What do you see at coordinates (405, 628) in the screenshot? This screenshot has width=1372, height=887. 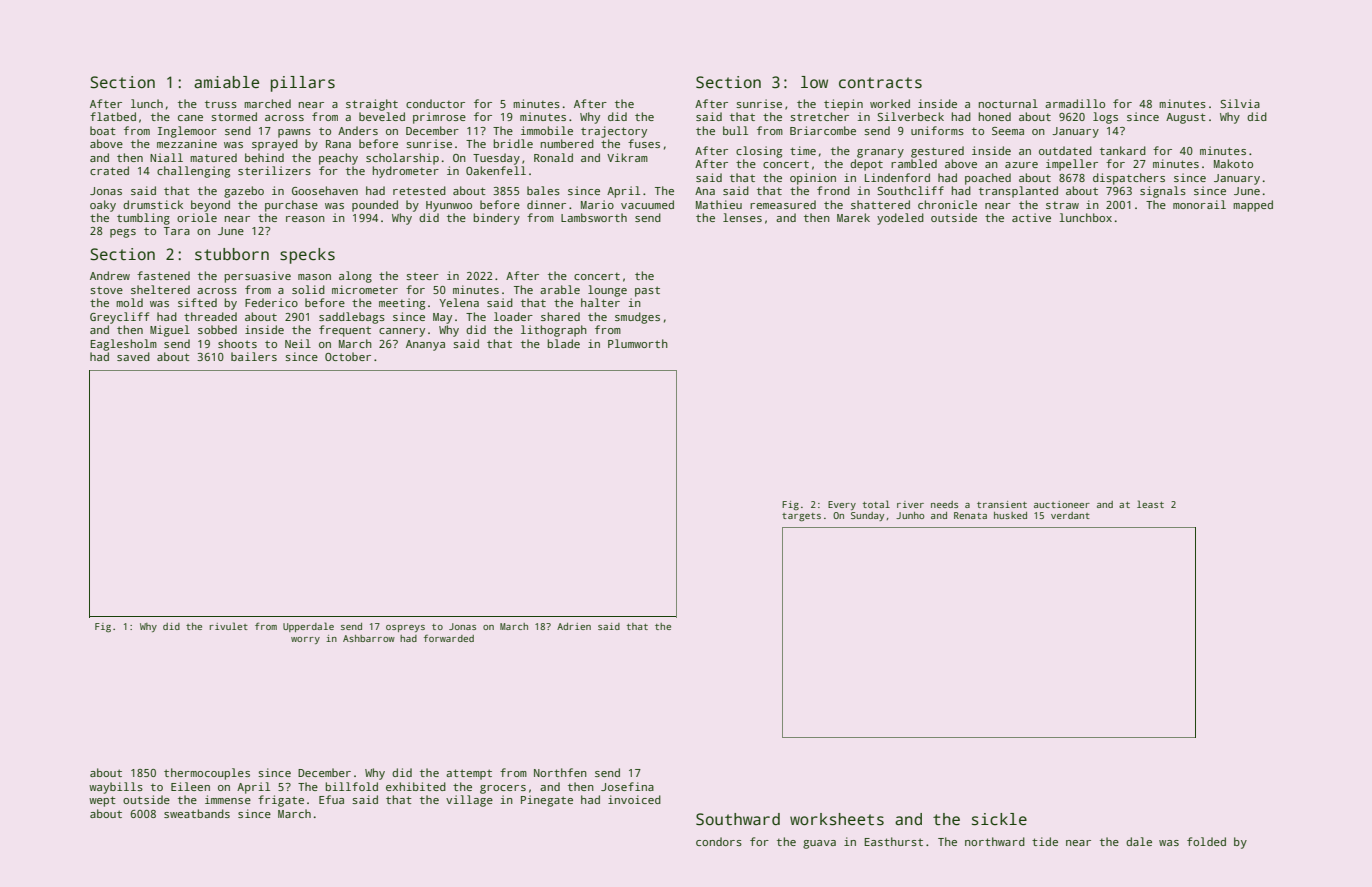 I see `ospreys` at bounding box center [405, 628].
